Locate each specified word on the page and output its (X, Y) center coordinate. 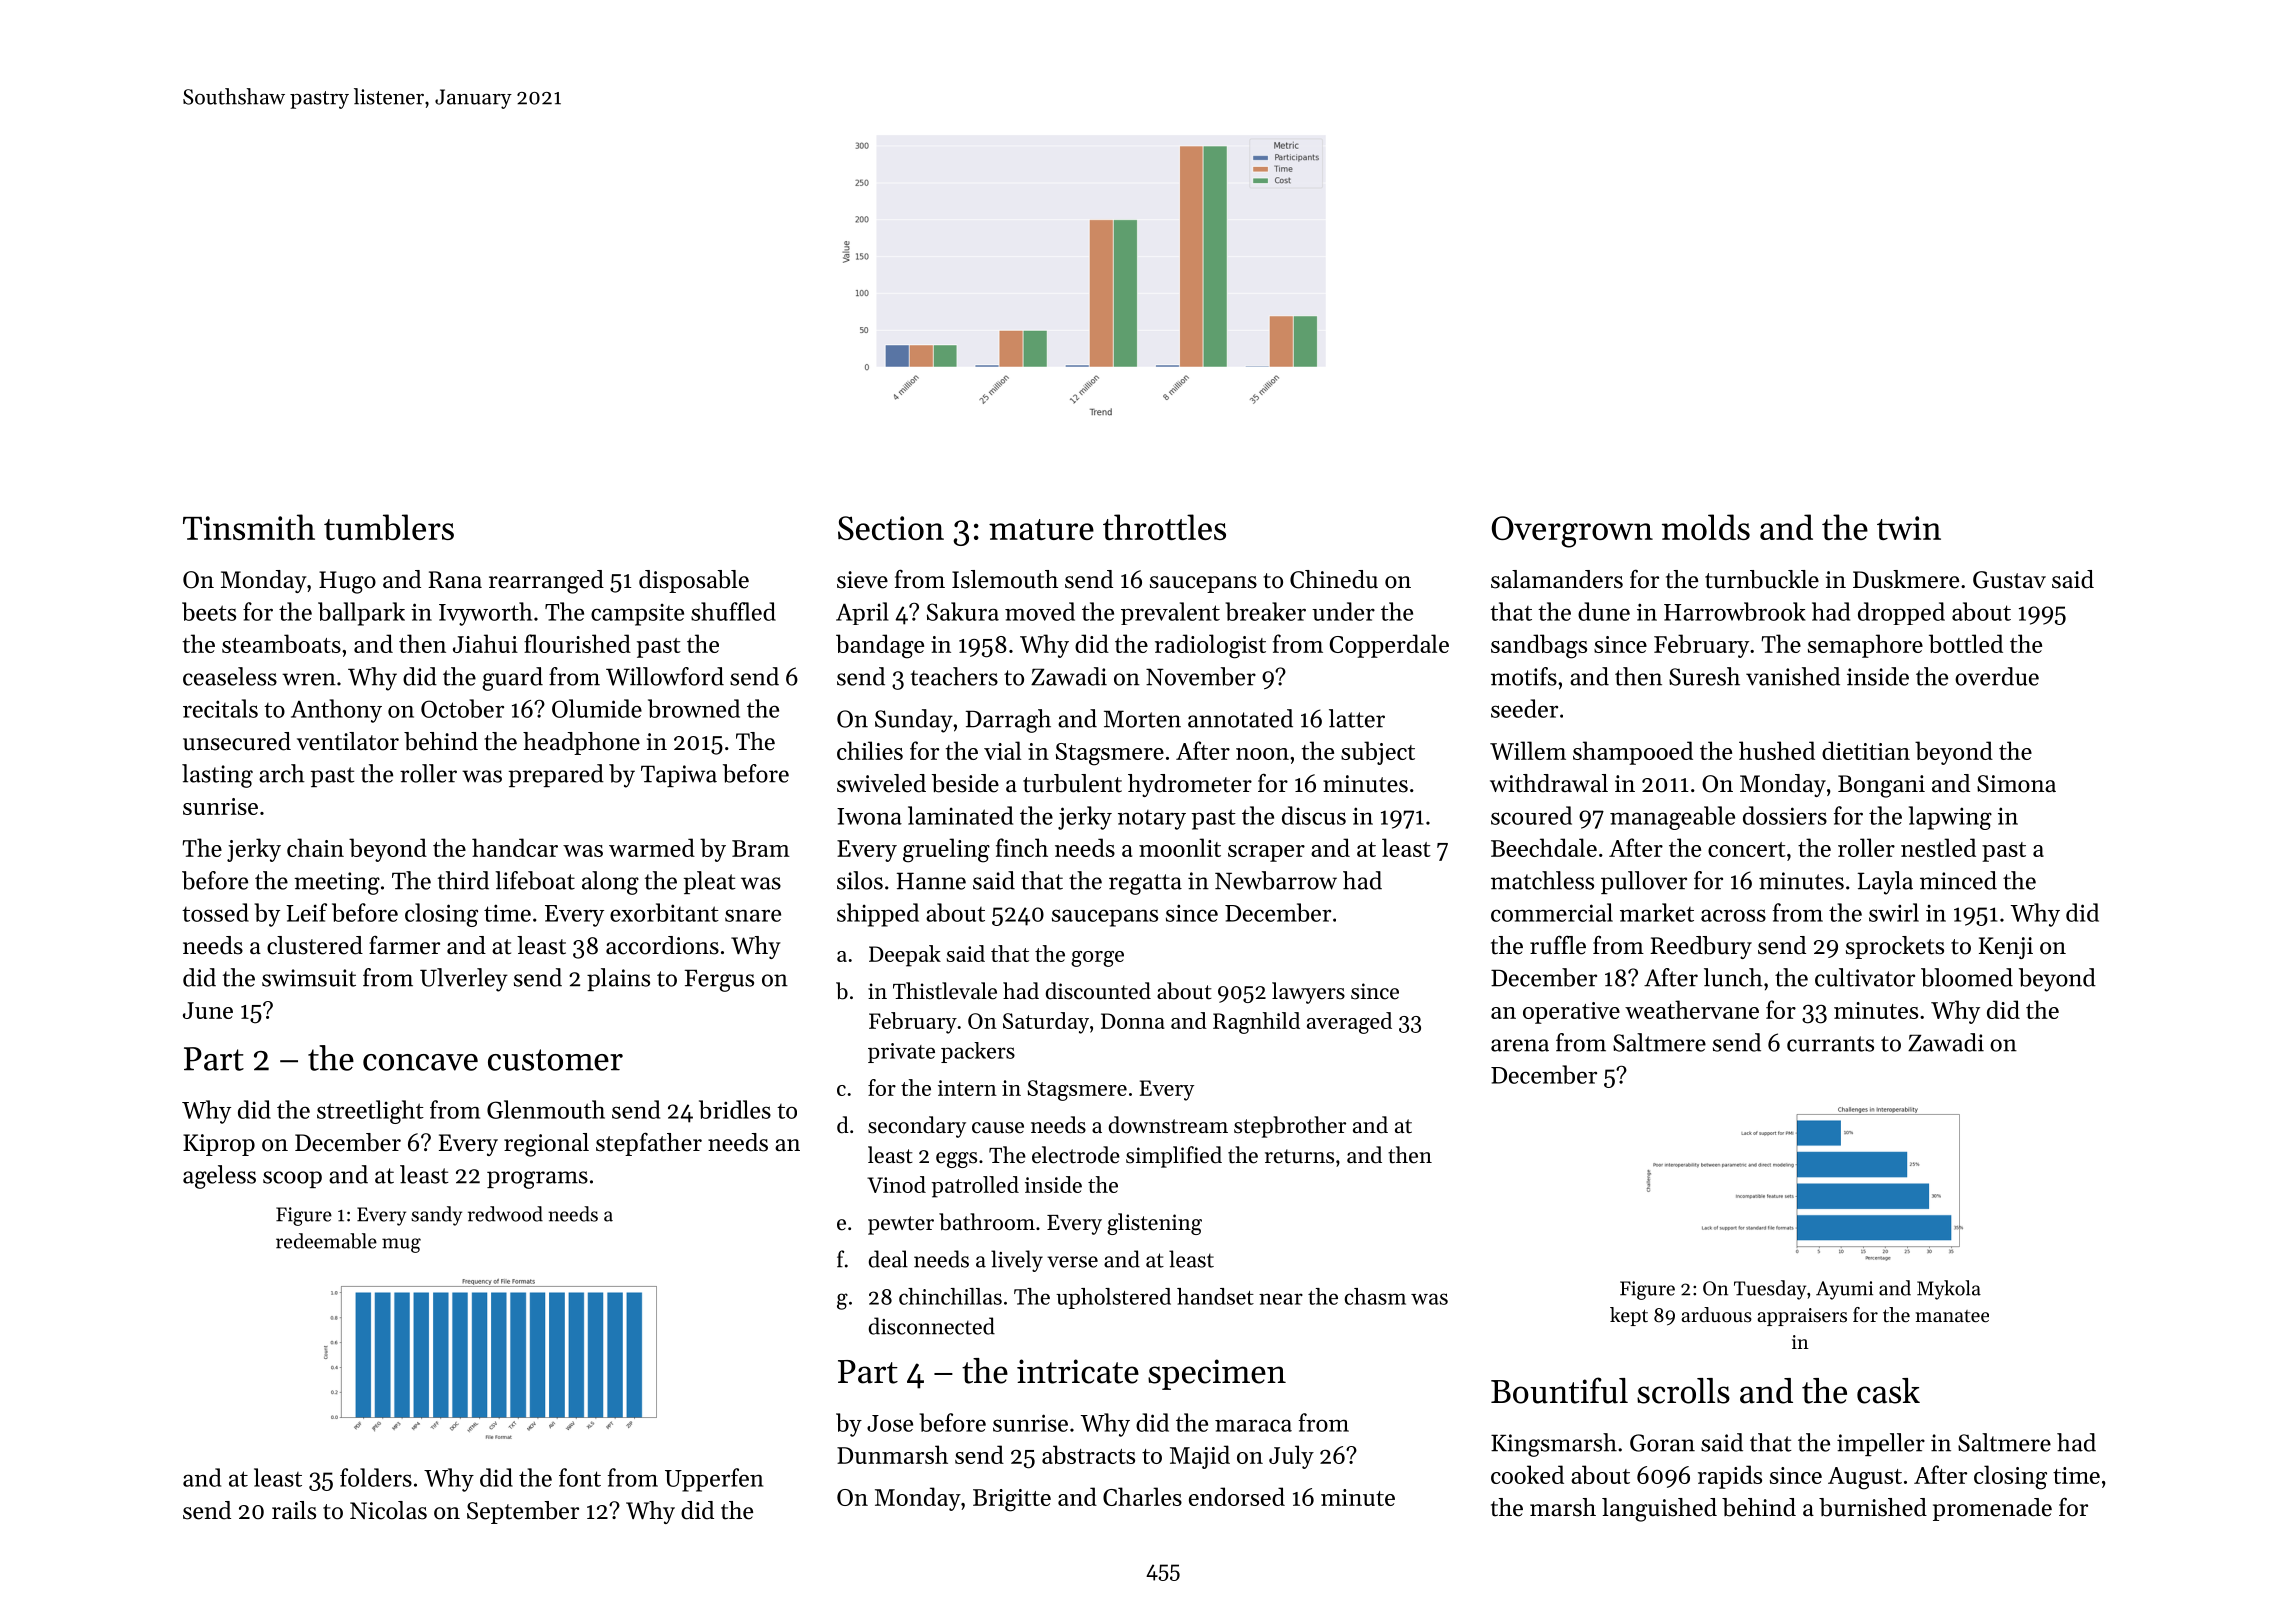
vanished (1793, 676)
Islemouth (1005, 579)
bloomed (1967, 977)
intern (967, 1088)
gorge (1097, 959)
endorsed (1237, 1496)
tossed (215, 912)
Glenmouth (546, 1109)
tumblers (389, 527)
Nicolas (388, 1510)
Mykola (1949, 1290)
